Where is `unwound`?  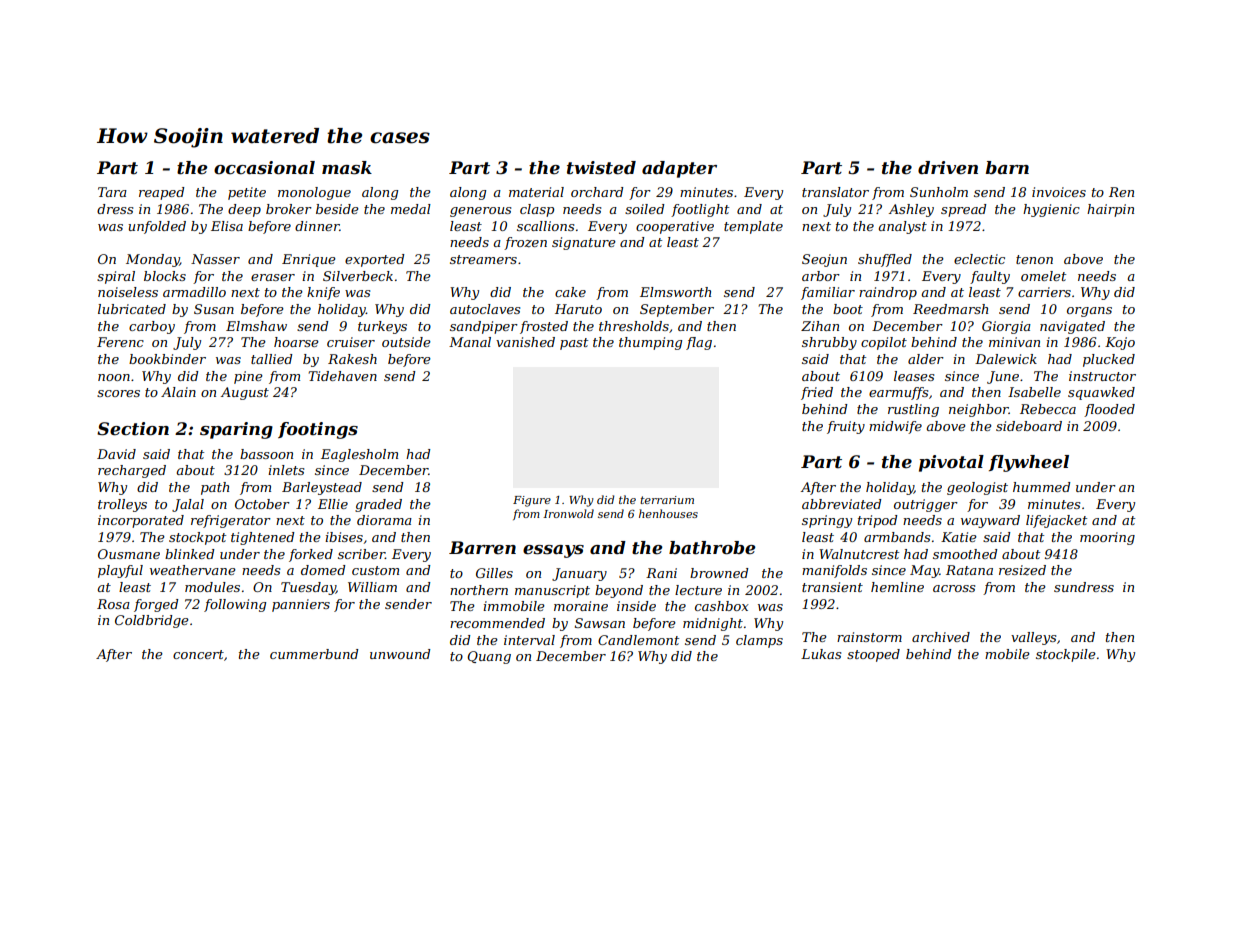 unwound is located at coordinates (400, 654).
